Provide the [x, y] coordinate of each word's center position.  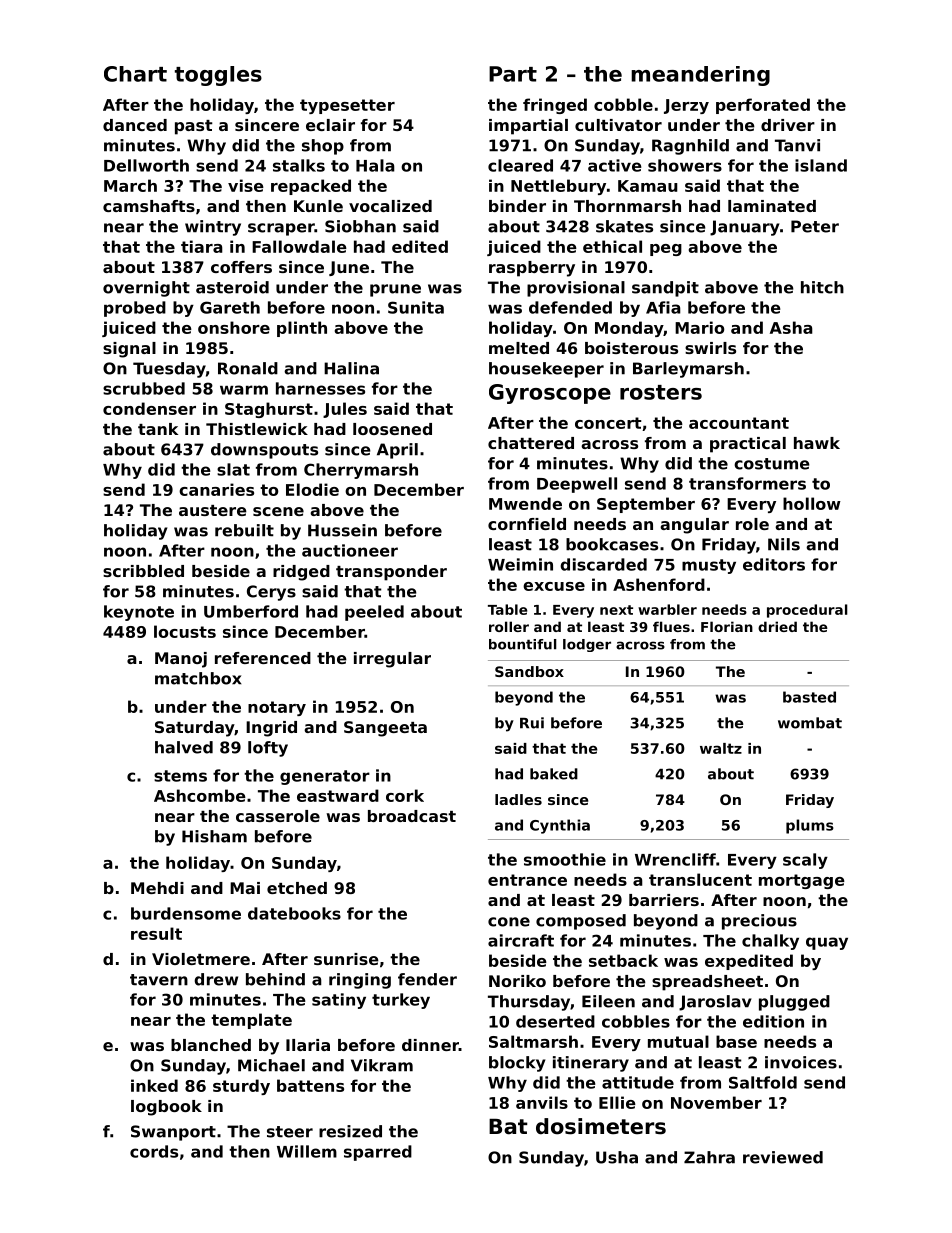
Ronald [248, 368]
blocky [517, 1064]
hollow [812, 503]
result [156, 933]
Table [507, 609]
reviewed [783, 1157]
